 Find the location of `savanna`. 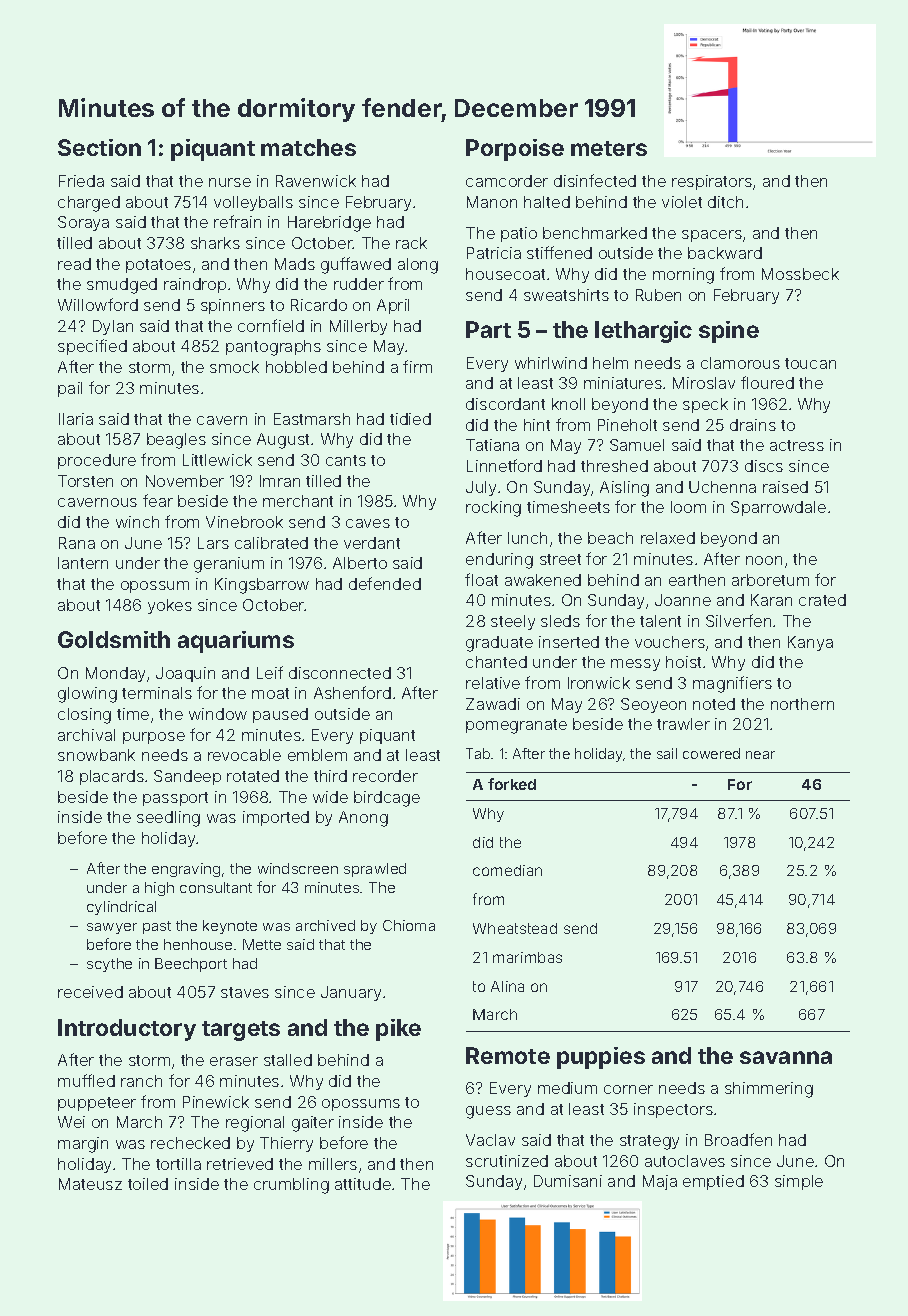

savanna is located at coordinates (786, 1057).
